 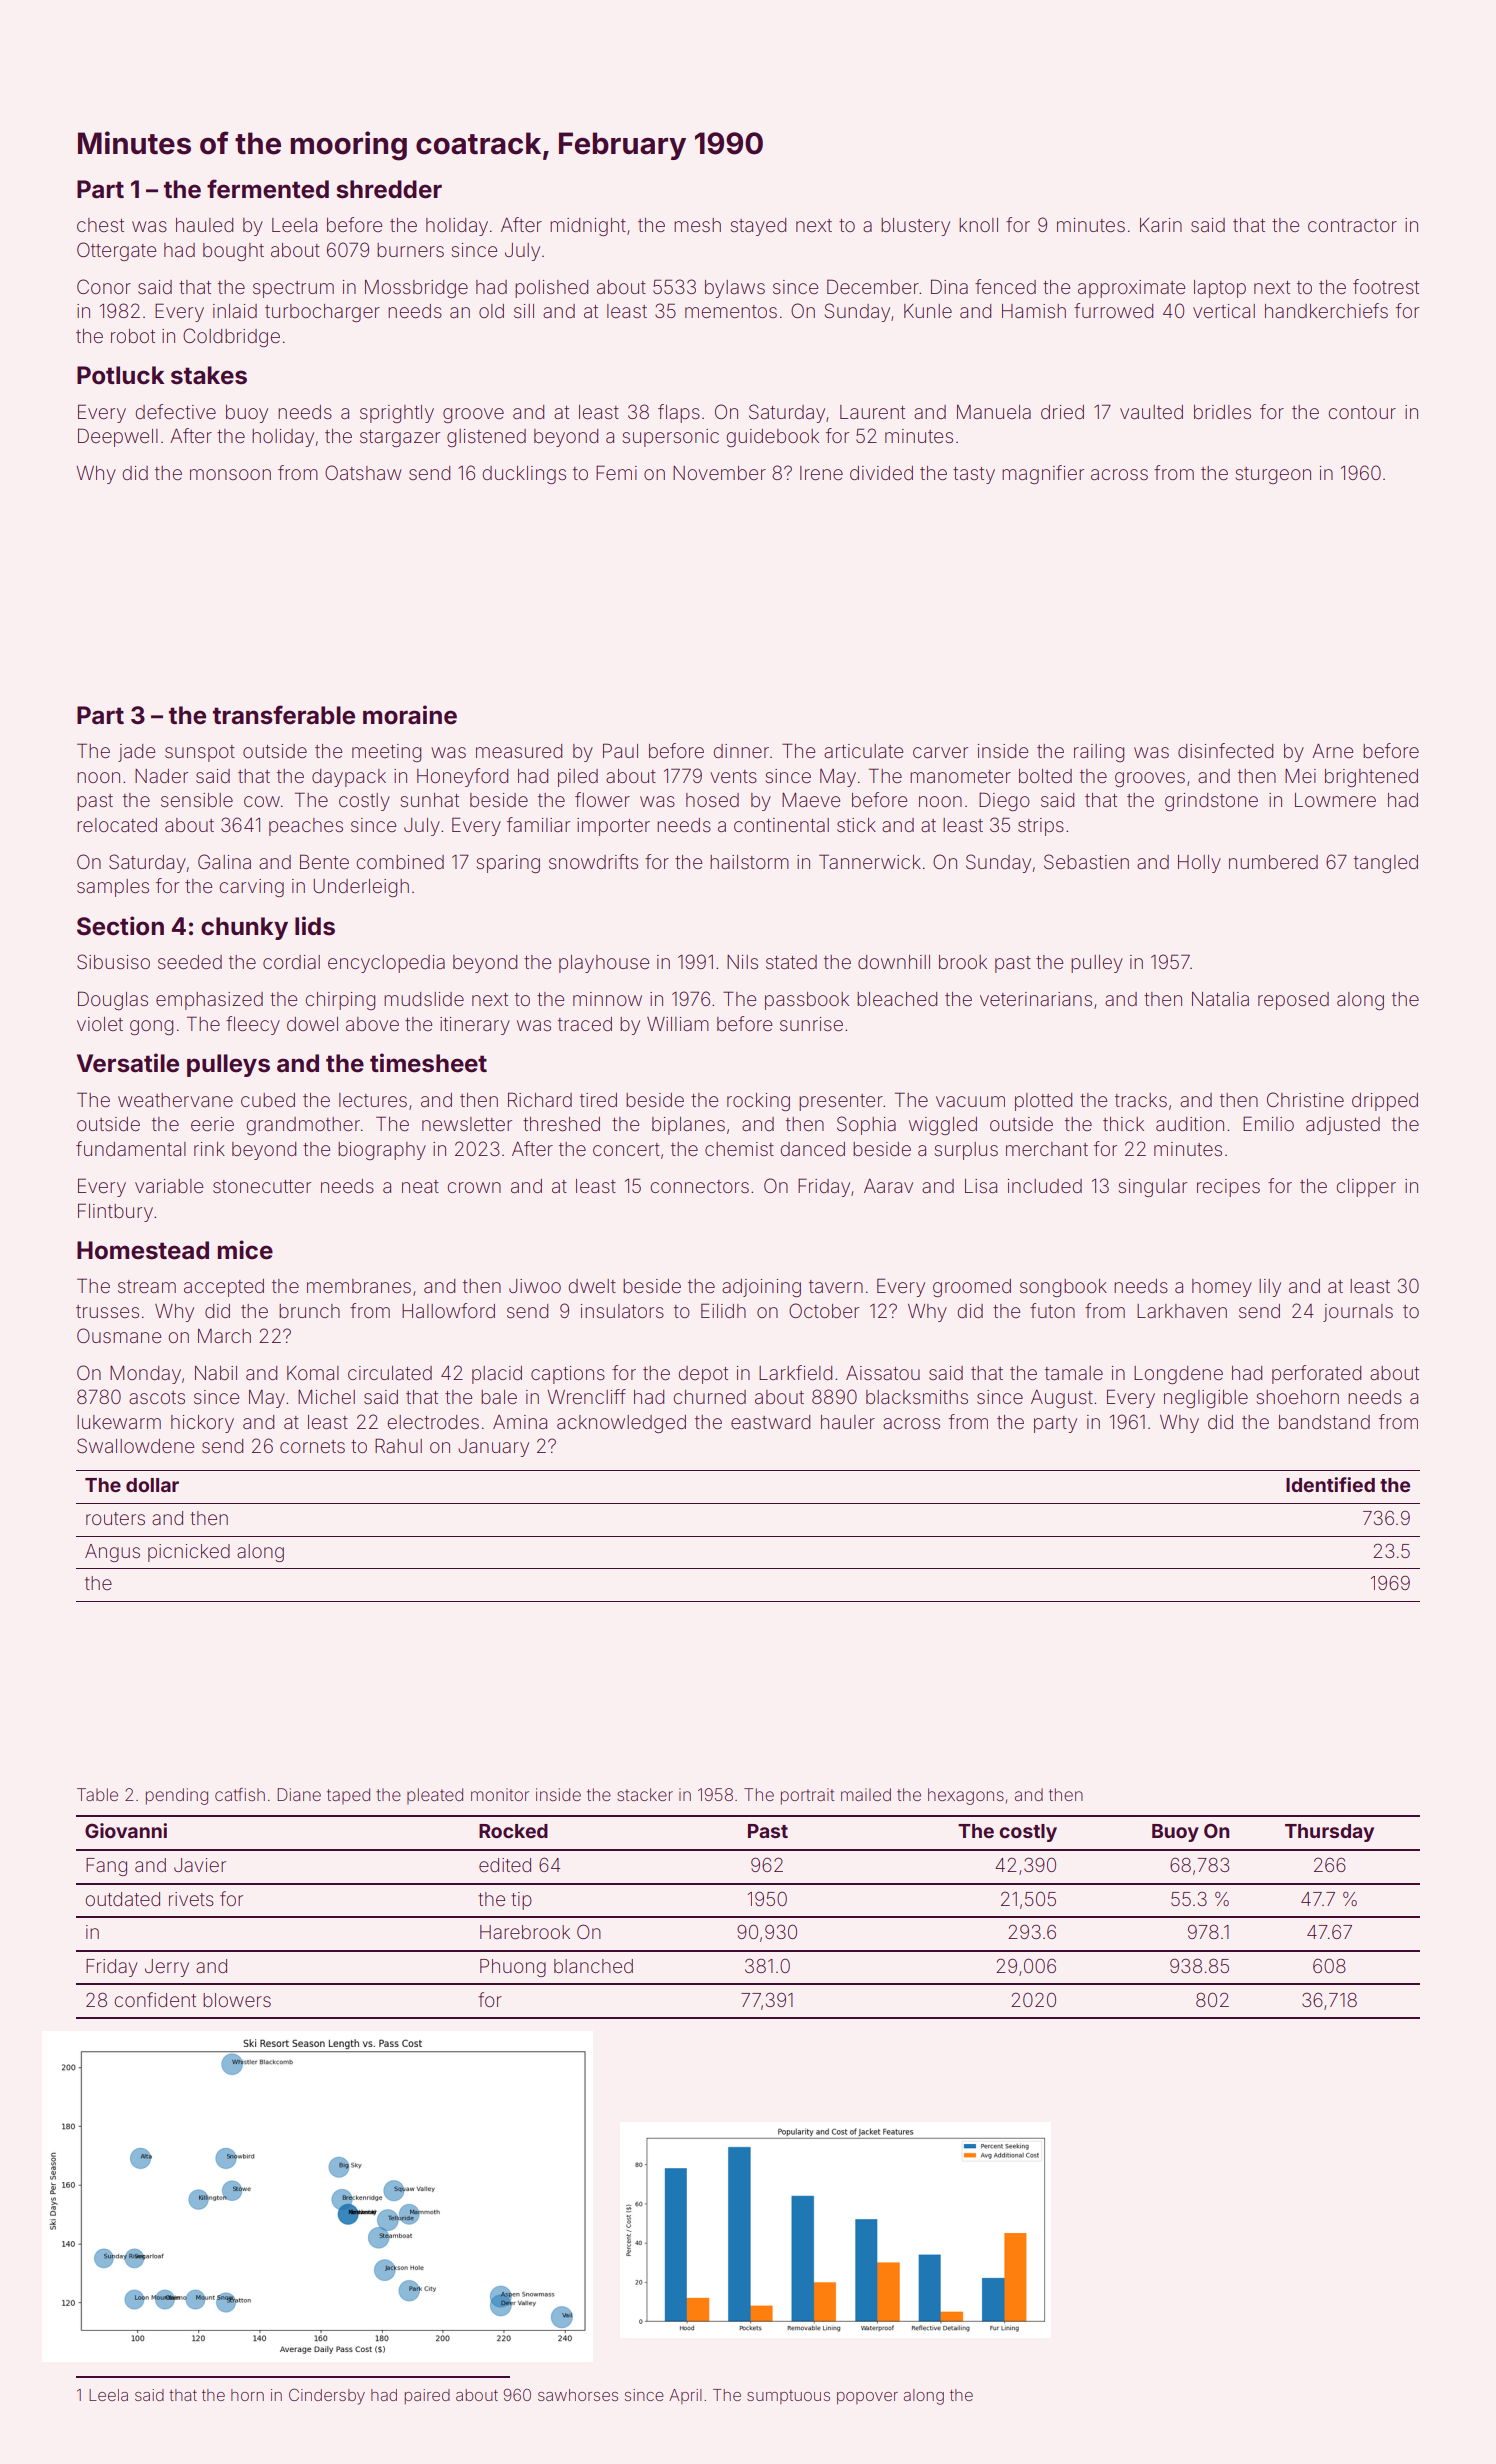 I want to click on Identified, so click(x=1330, y=1484).
